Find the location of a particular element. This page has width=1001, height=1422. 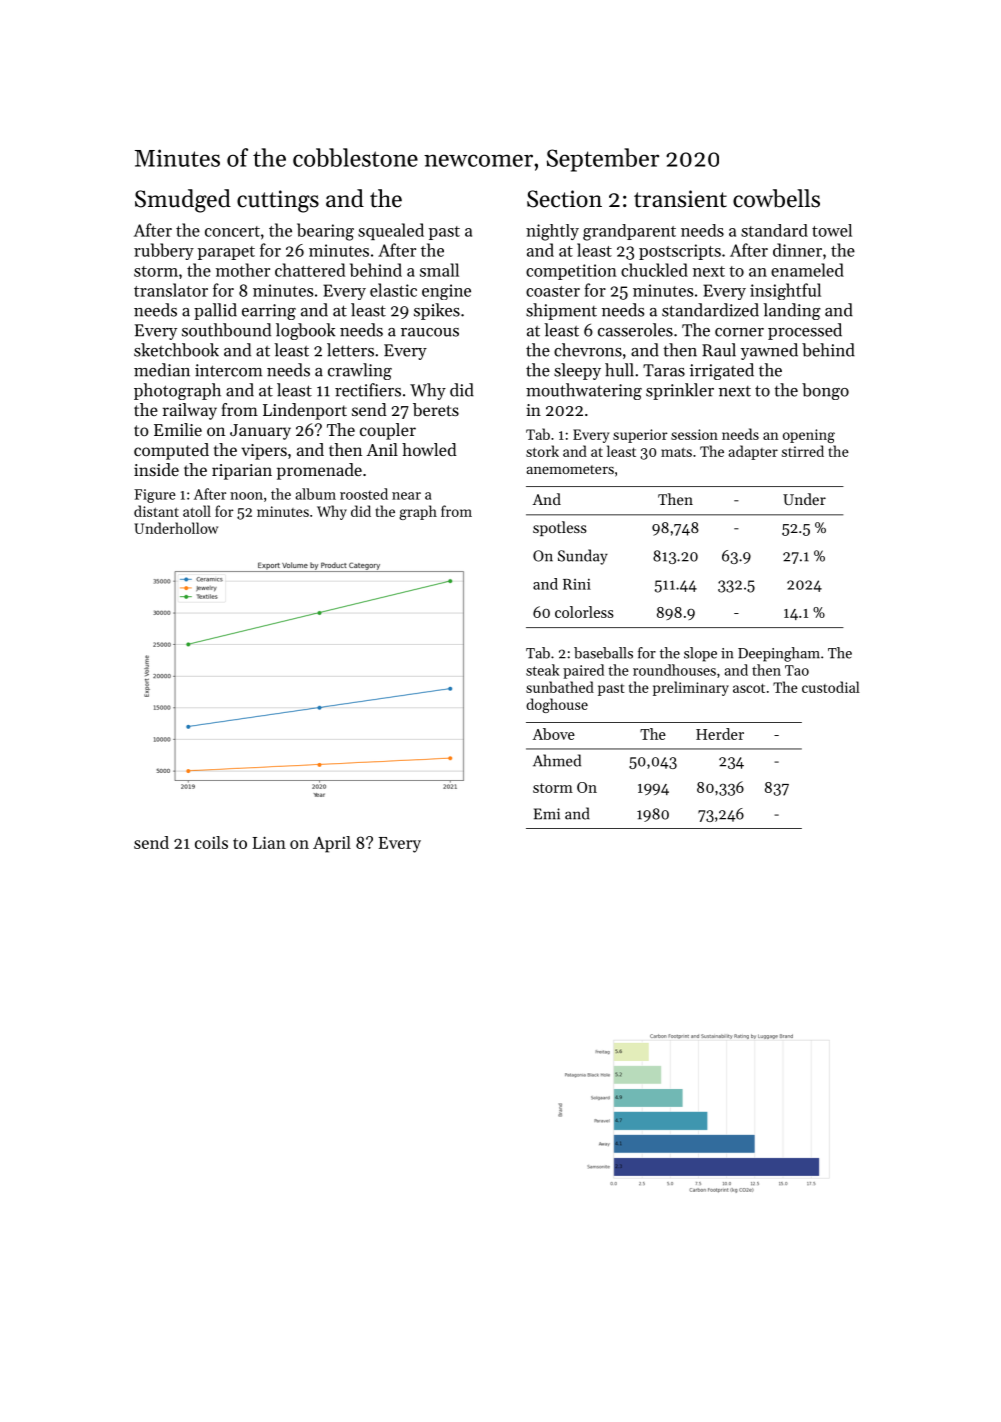

sketchbook is located at coordinates (176, 350).
